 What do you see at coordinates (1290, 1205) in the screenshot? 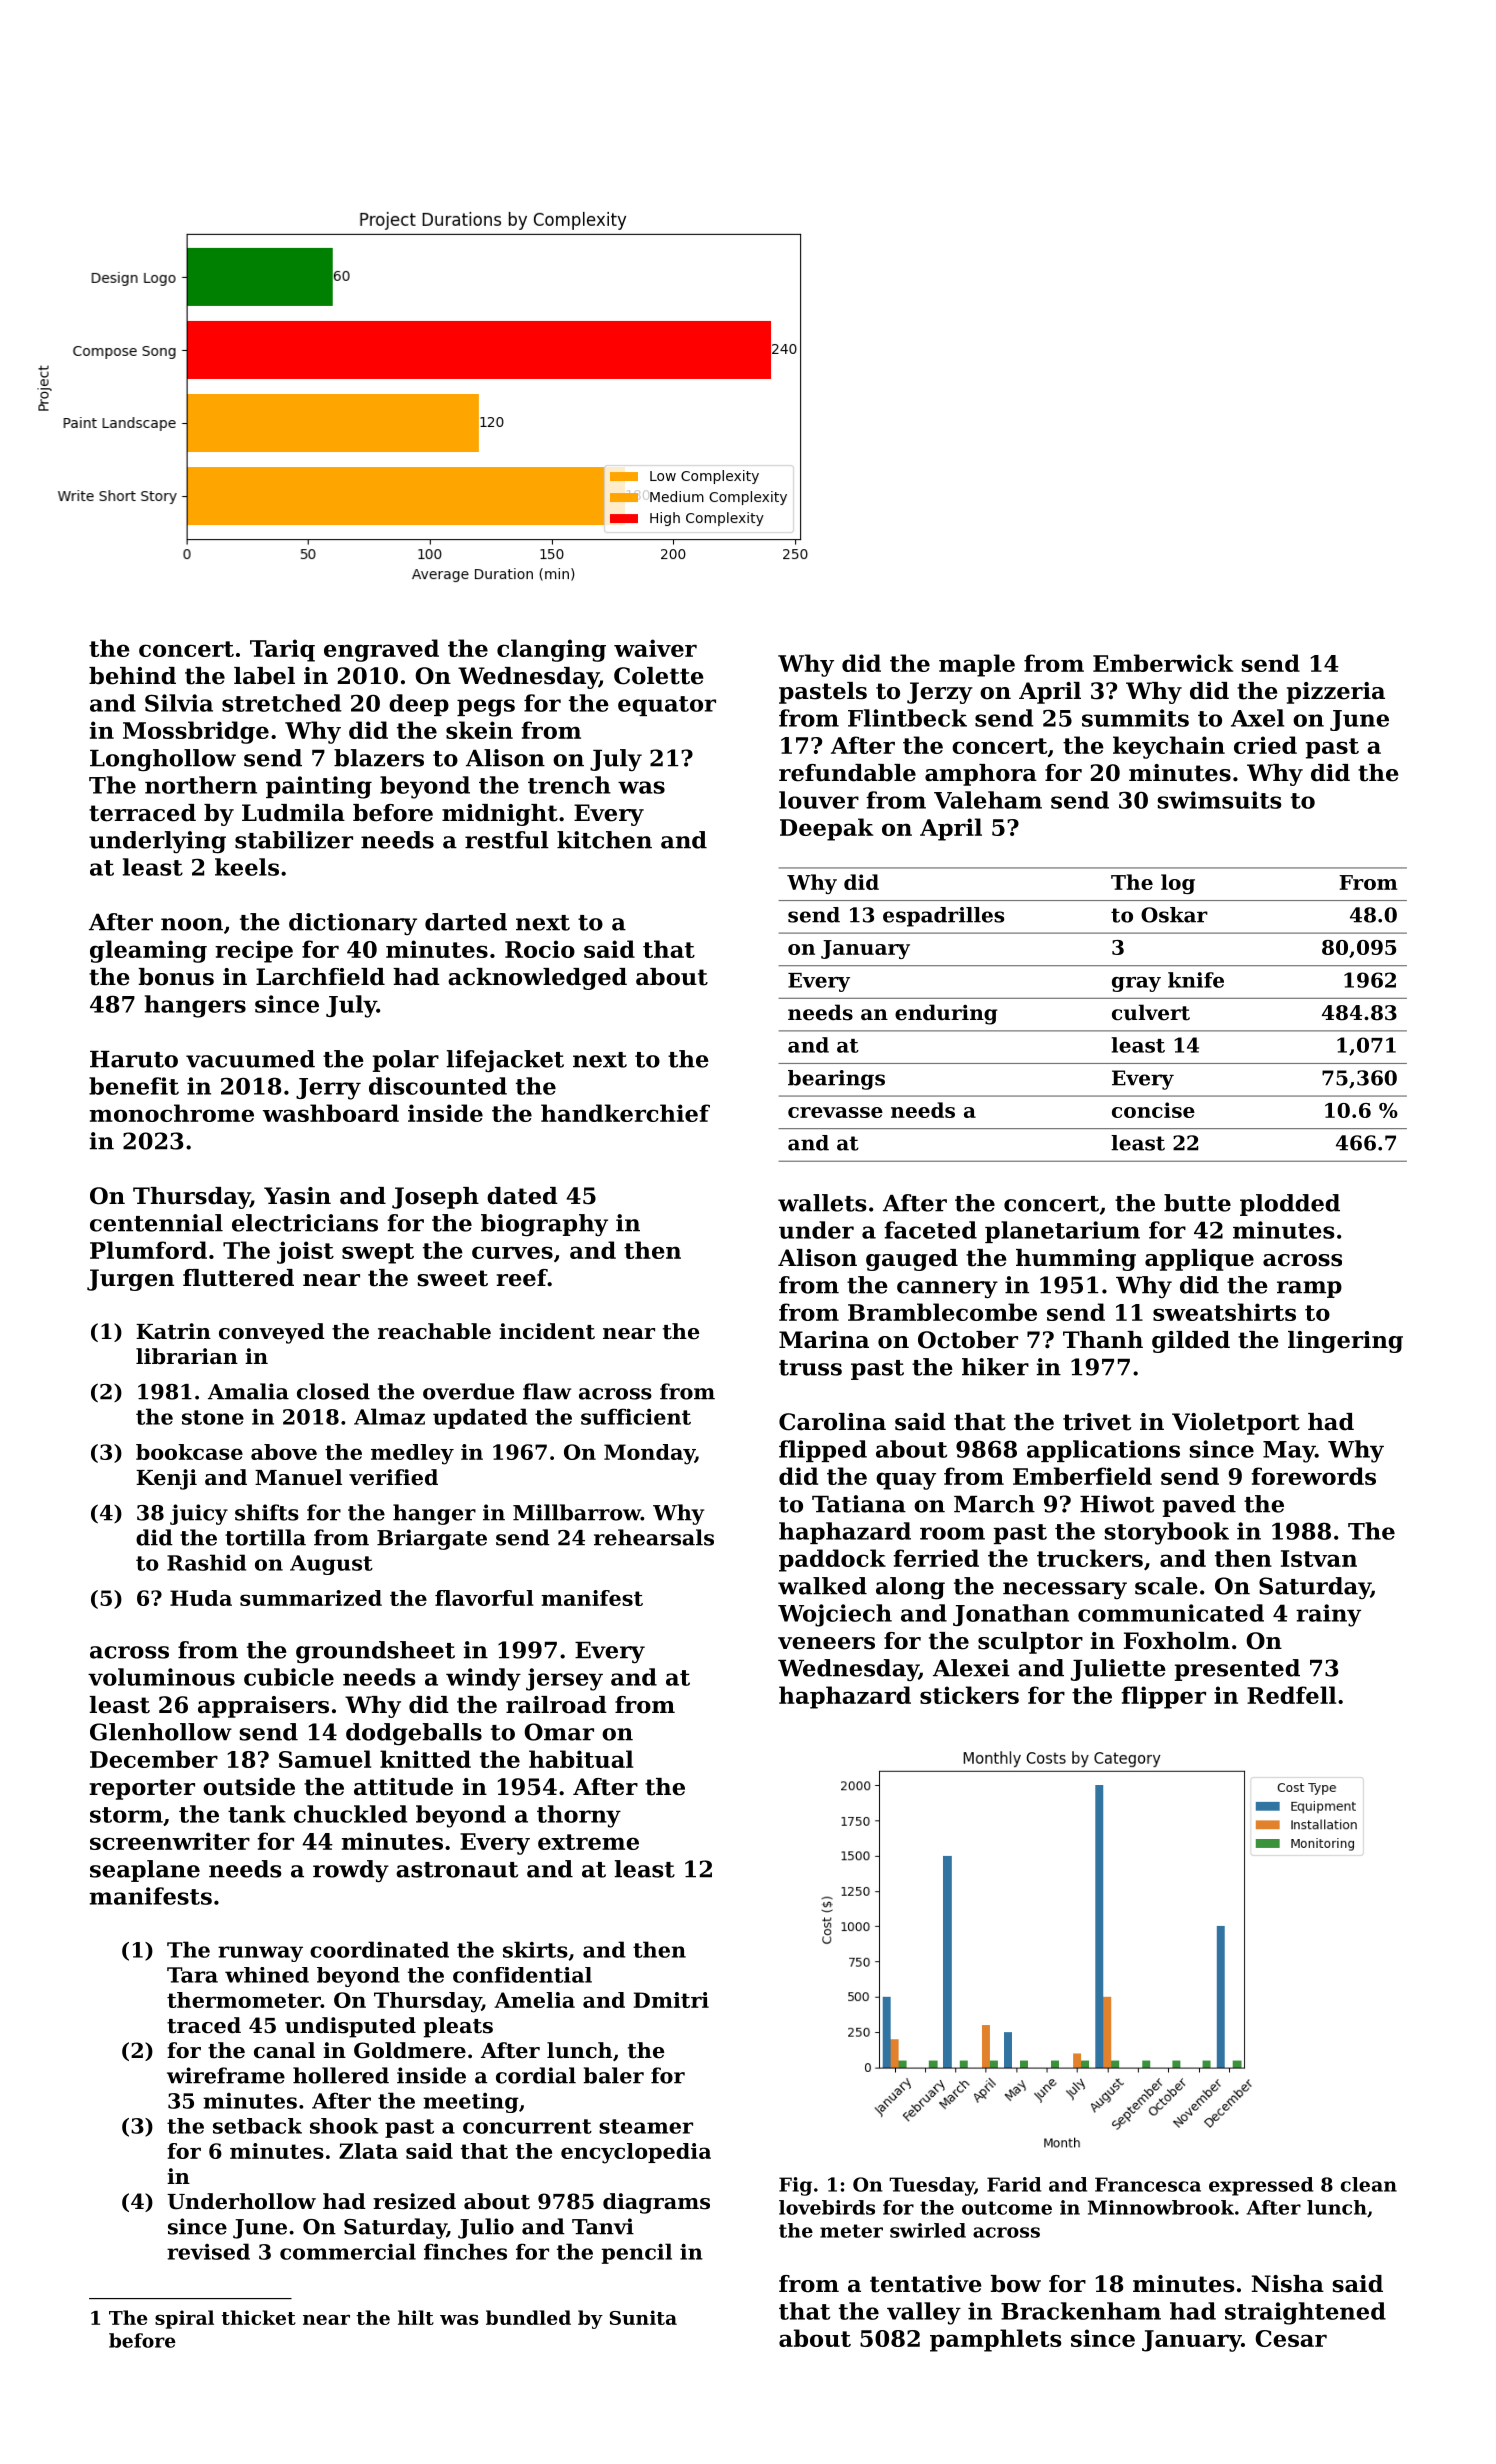
I see `plodded` at bounding box center [1290, 1205].
